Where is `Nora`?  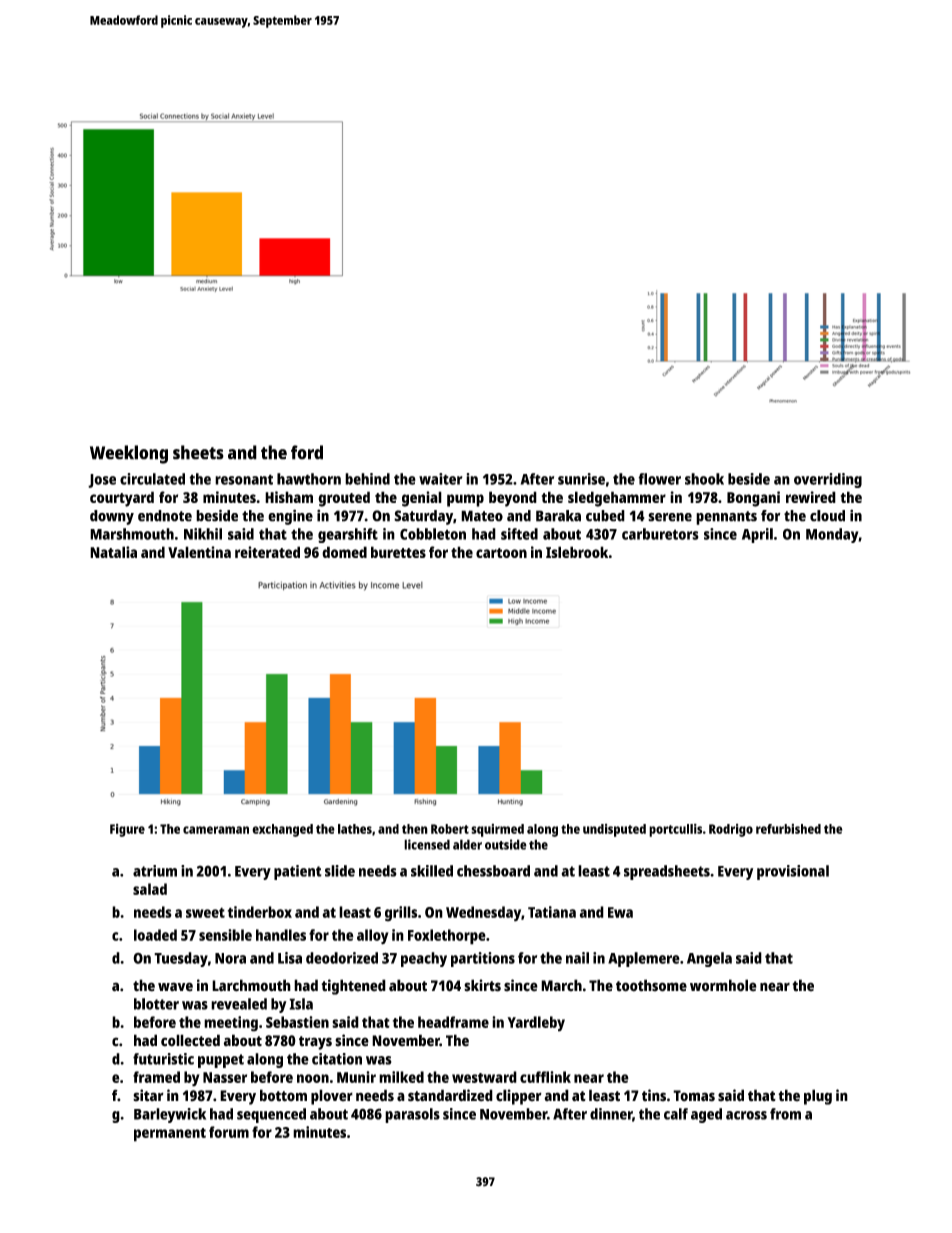 Nora is located at coordinates (230, 958).
